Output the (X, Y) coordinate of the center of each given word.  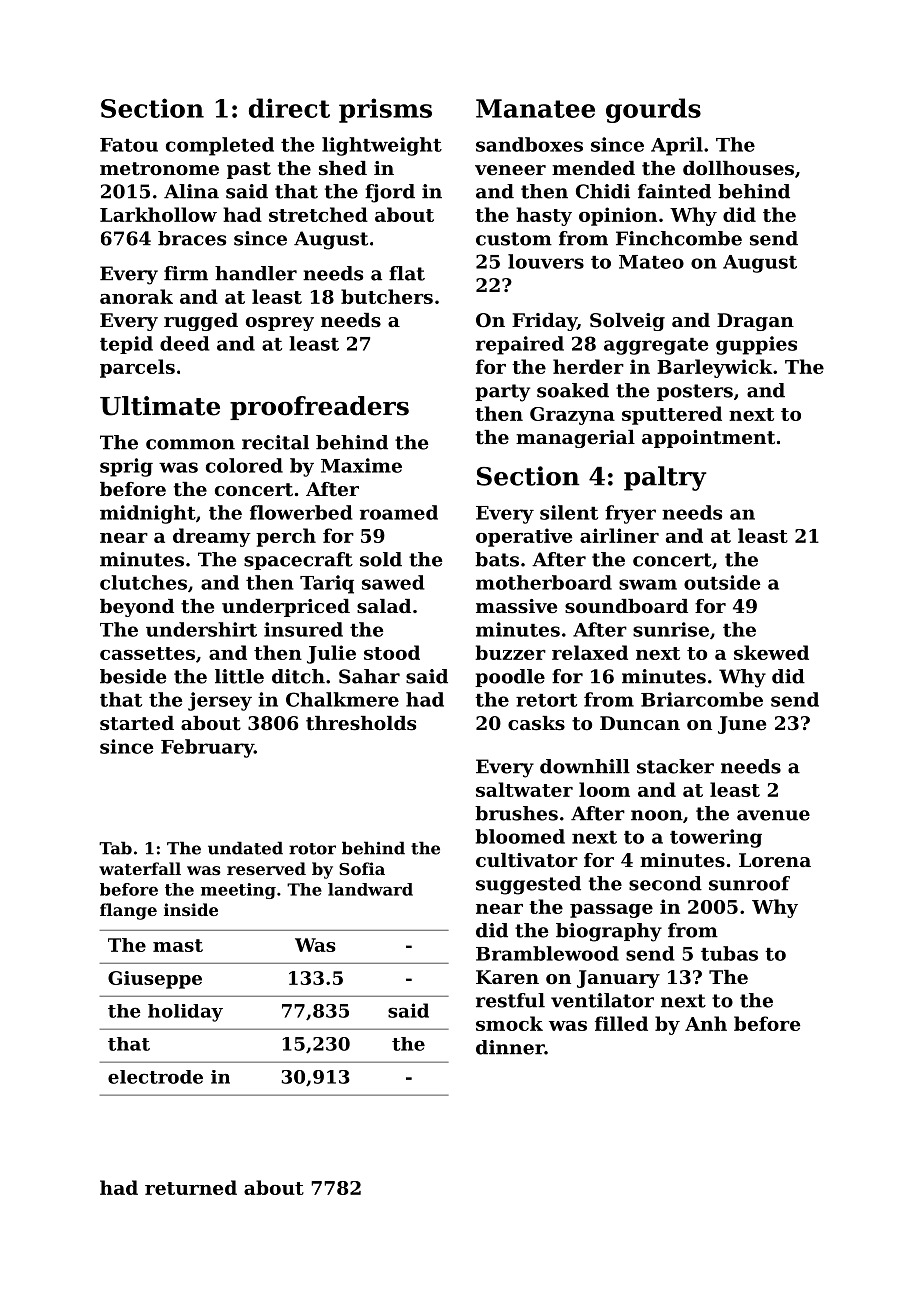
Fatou (129, 145)
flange (128, 911)
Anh (706, 1023)
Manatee (535, 108)
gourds (653, 110)
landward (370, 889)
